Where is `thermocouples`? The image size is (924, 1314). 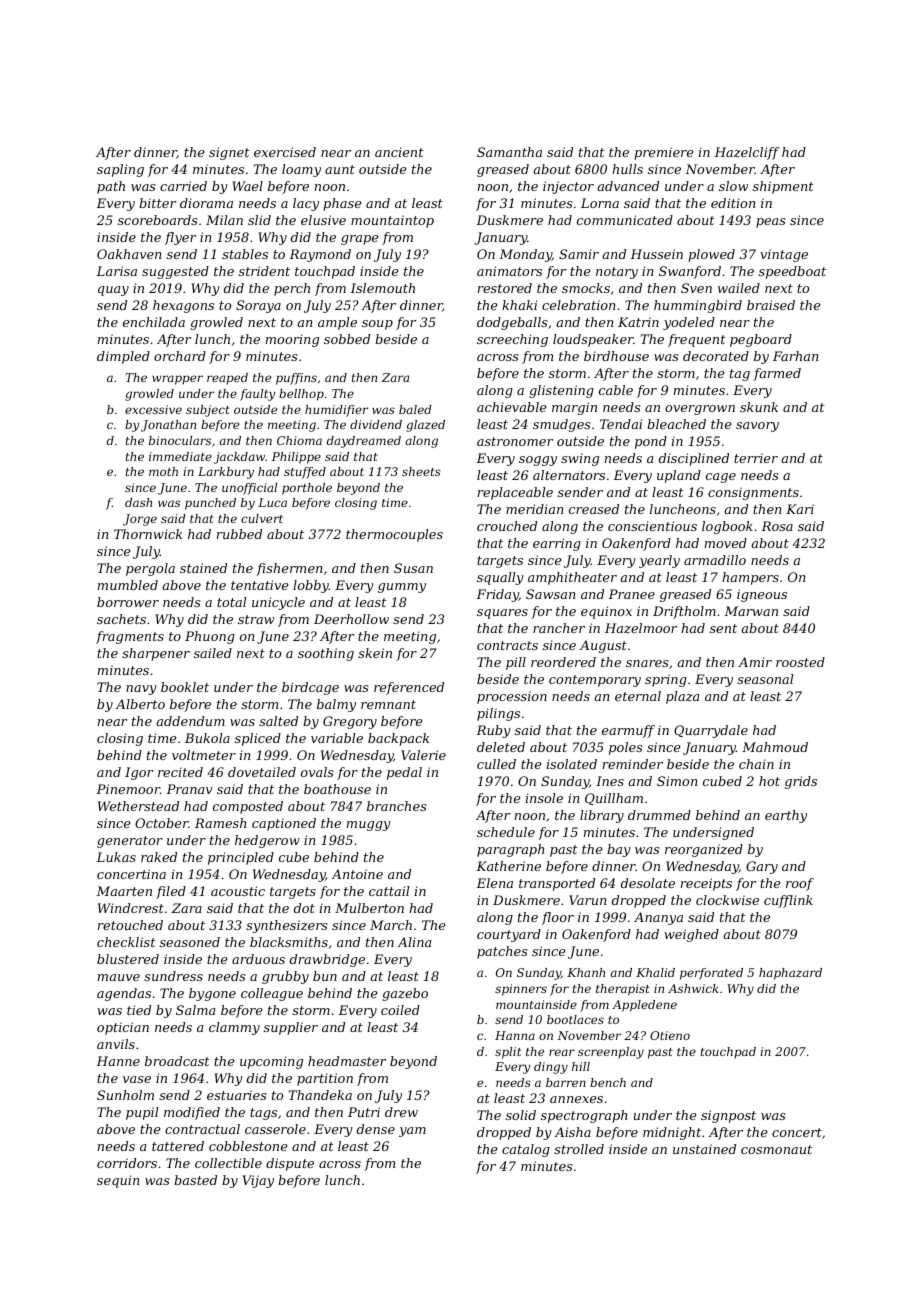
thermocouples is located at coordinates (394, 535).
